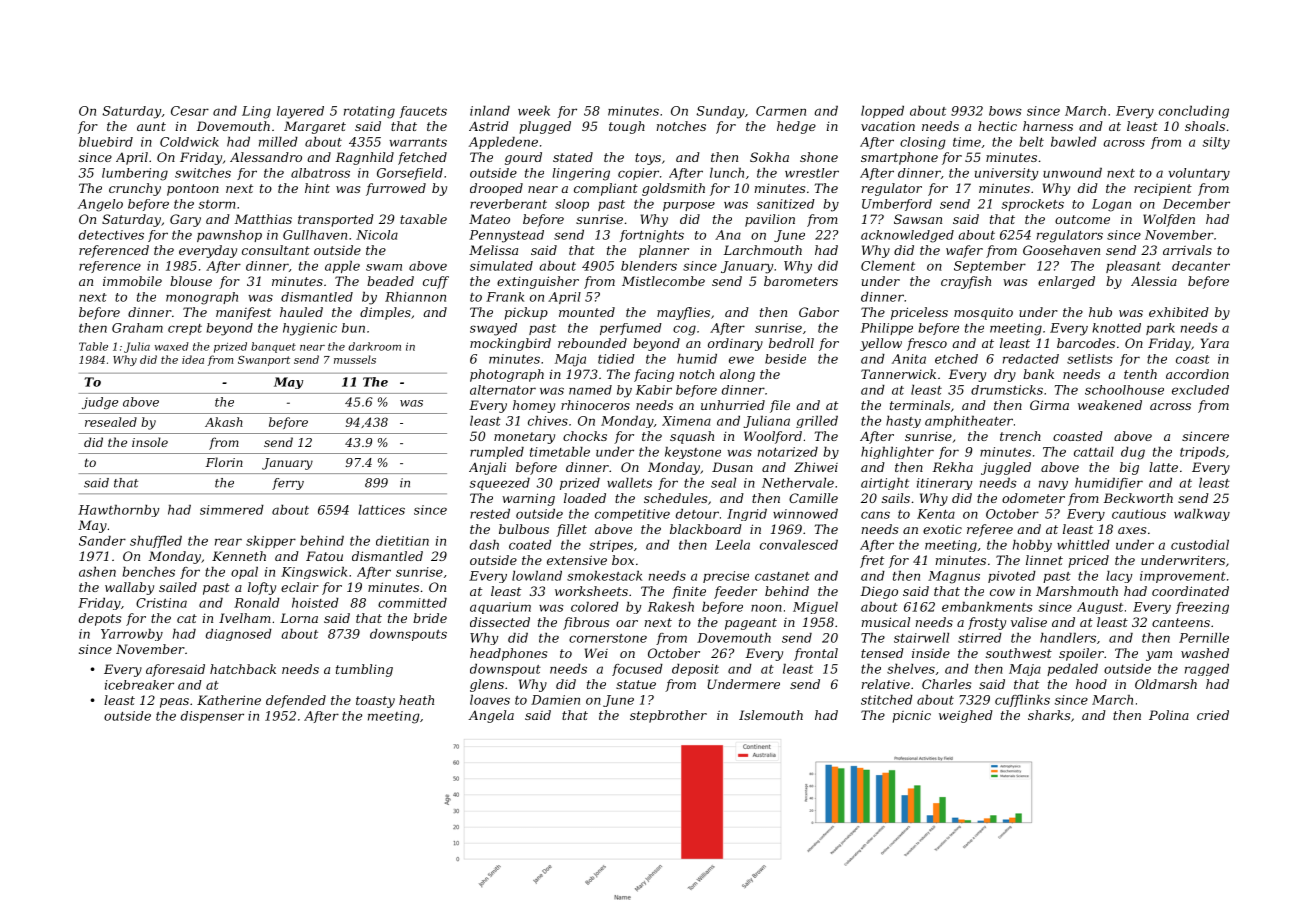 The width and height of the screenshot is (1308, 924). Describe the element at coordinates (819, 312) in the screenshot. I see `Gabor` at that location.
